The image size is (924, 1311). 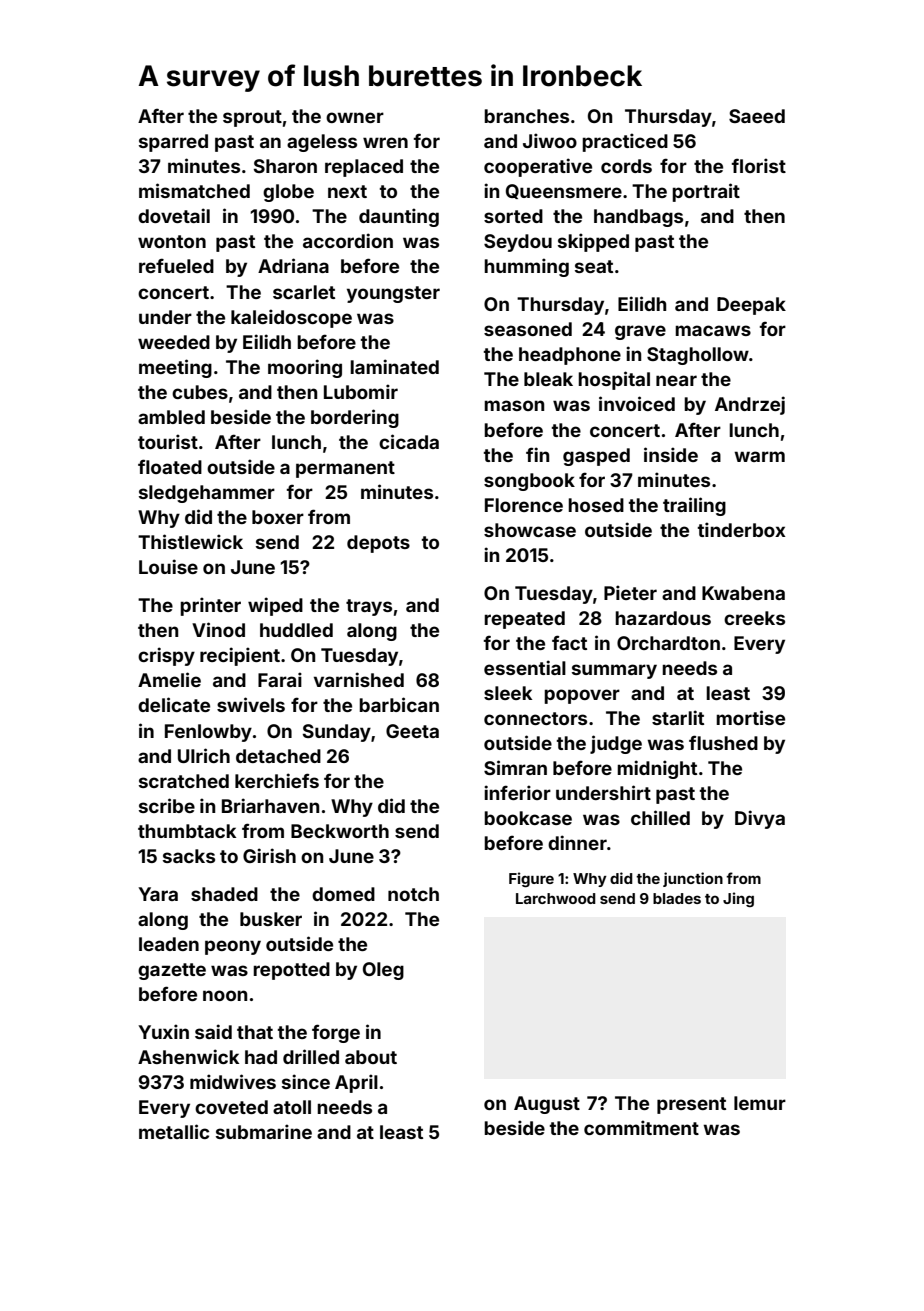 I want to click on metallic, so click(x=174, y=1131).
